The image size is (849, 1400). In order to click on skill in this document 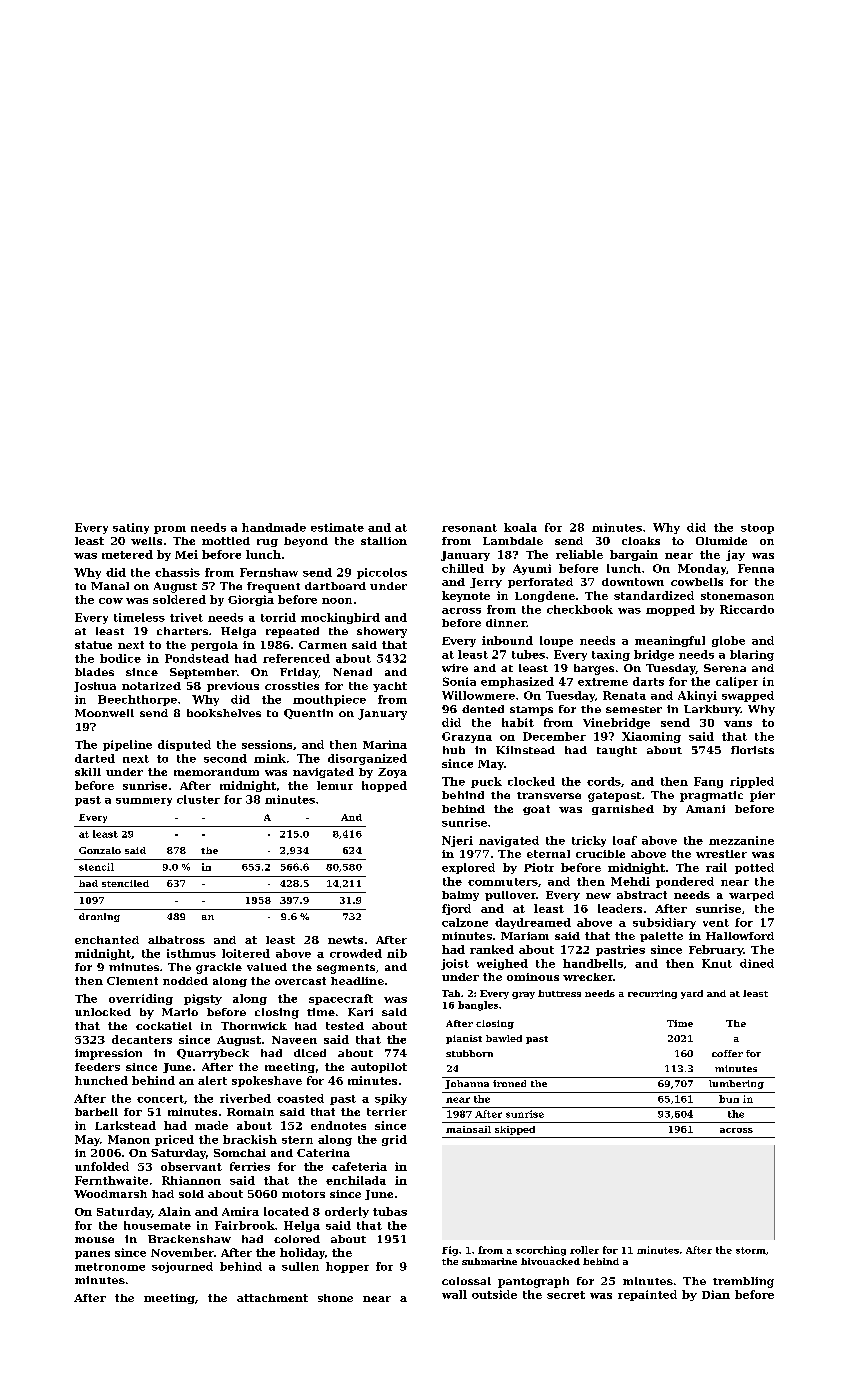, I will do `click(88, 772)`.
